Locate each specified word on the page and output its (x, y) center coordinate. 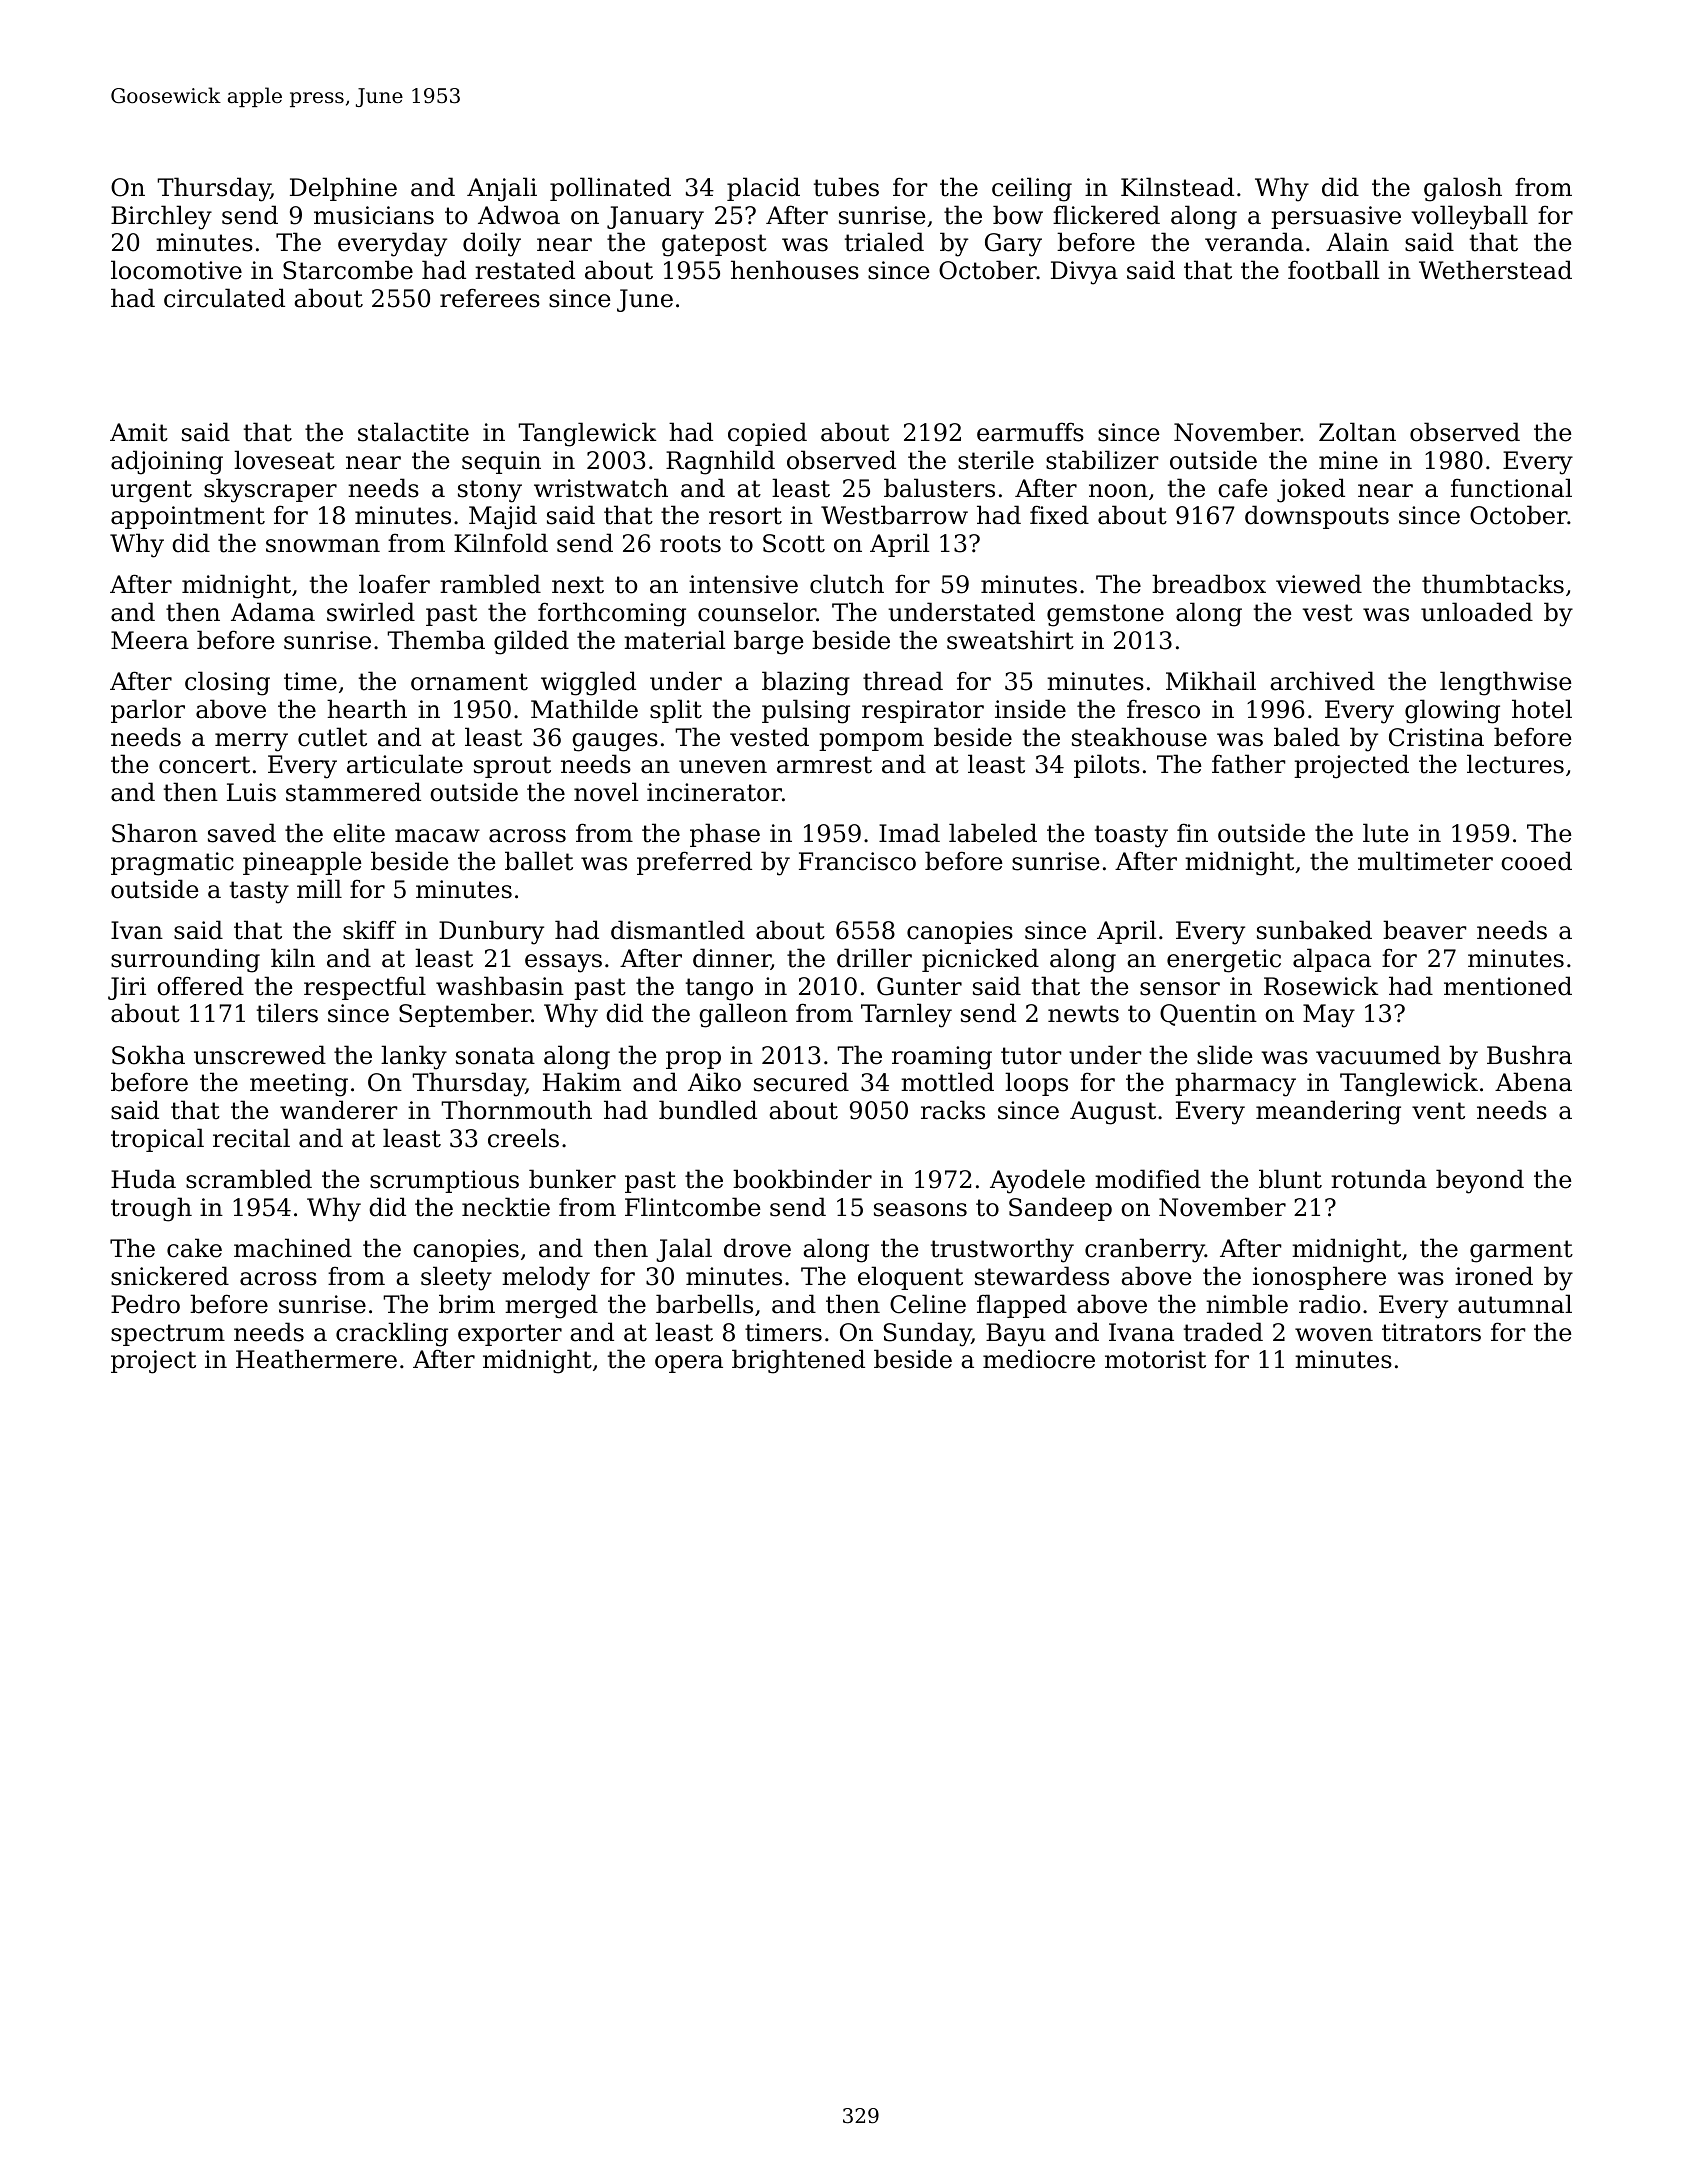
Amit (139, 432)
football (1333, 270)
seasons (920, 1210)
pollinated (610, 189)
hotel (1542, 709)
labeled (993, 833)
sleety (456, 1278)
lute (1386, 833)
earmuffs (1030, 432)
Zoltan (1357, 432)
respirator (923, 711)
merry (251, 742)
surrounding (185, 960)
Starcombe (348, 270)
